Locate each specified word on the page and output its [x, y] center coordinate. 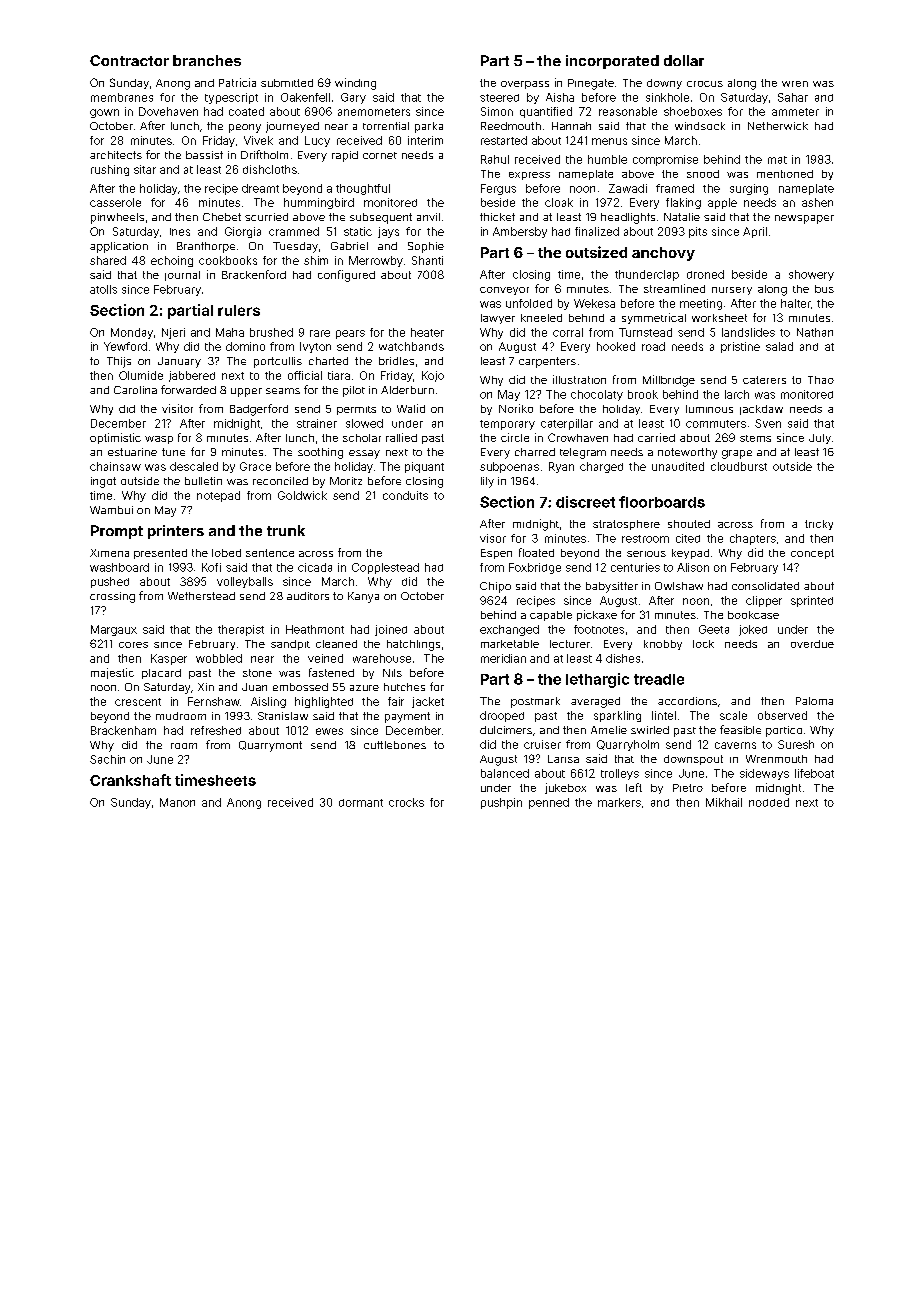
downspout [693, 760]
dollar [684, 60]
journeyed [292, 127]
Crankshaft [130, 780]
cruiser [542, 744]
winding [355, 84]
